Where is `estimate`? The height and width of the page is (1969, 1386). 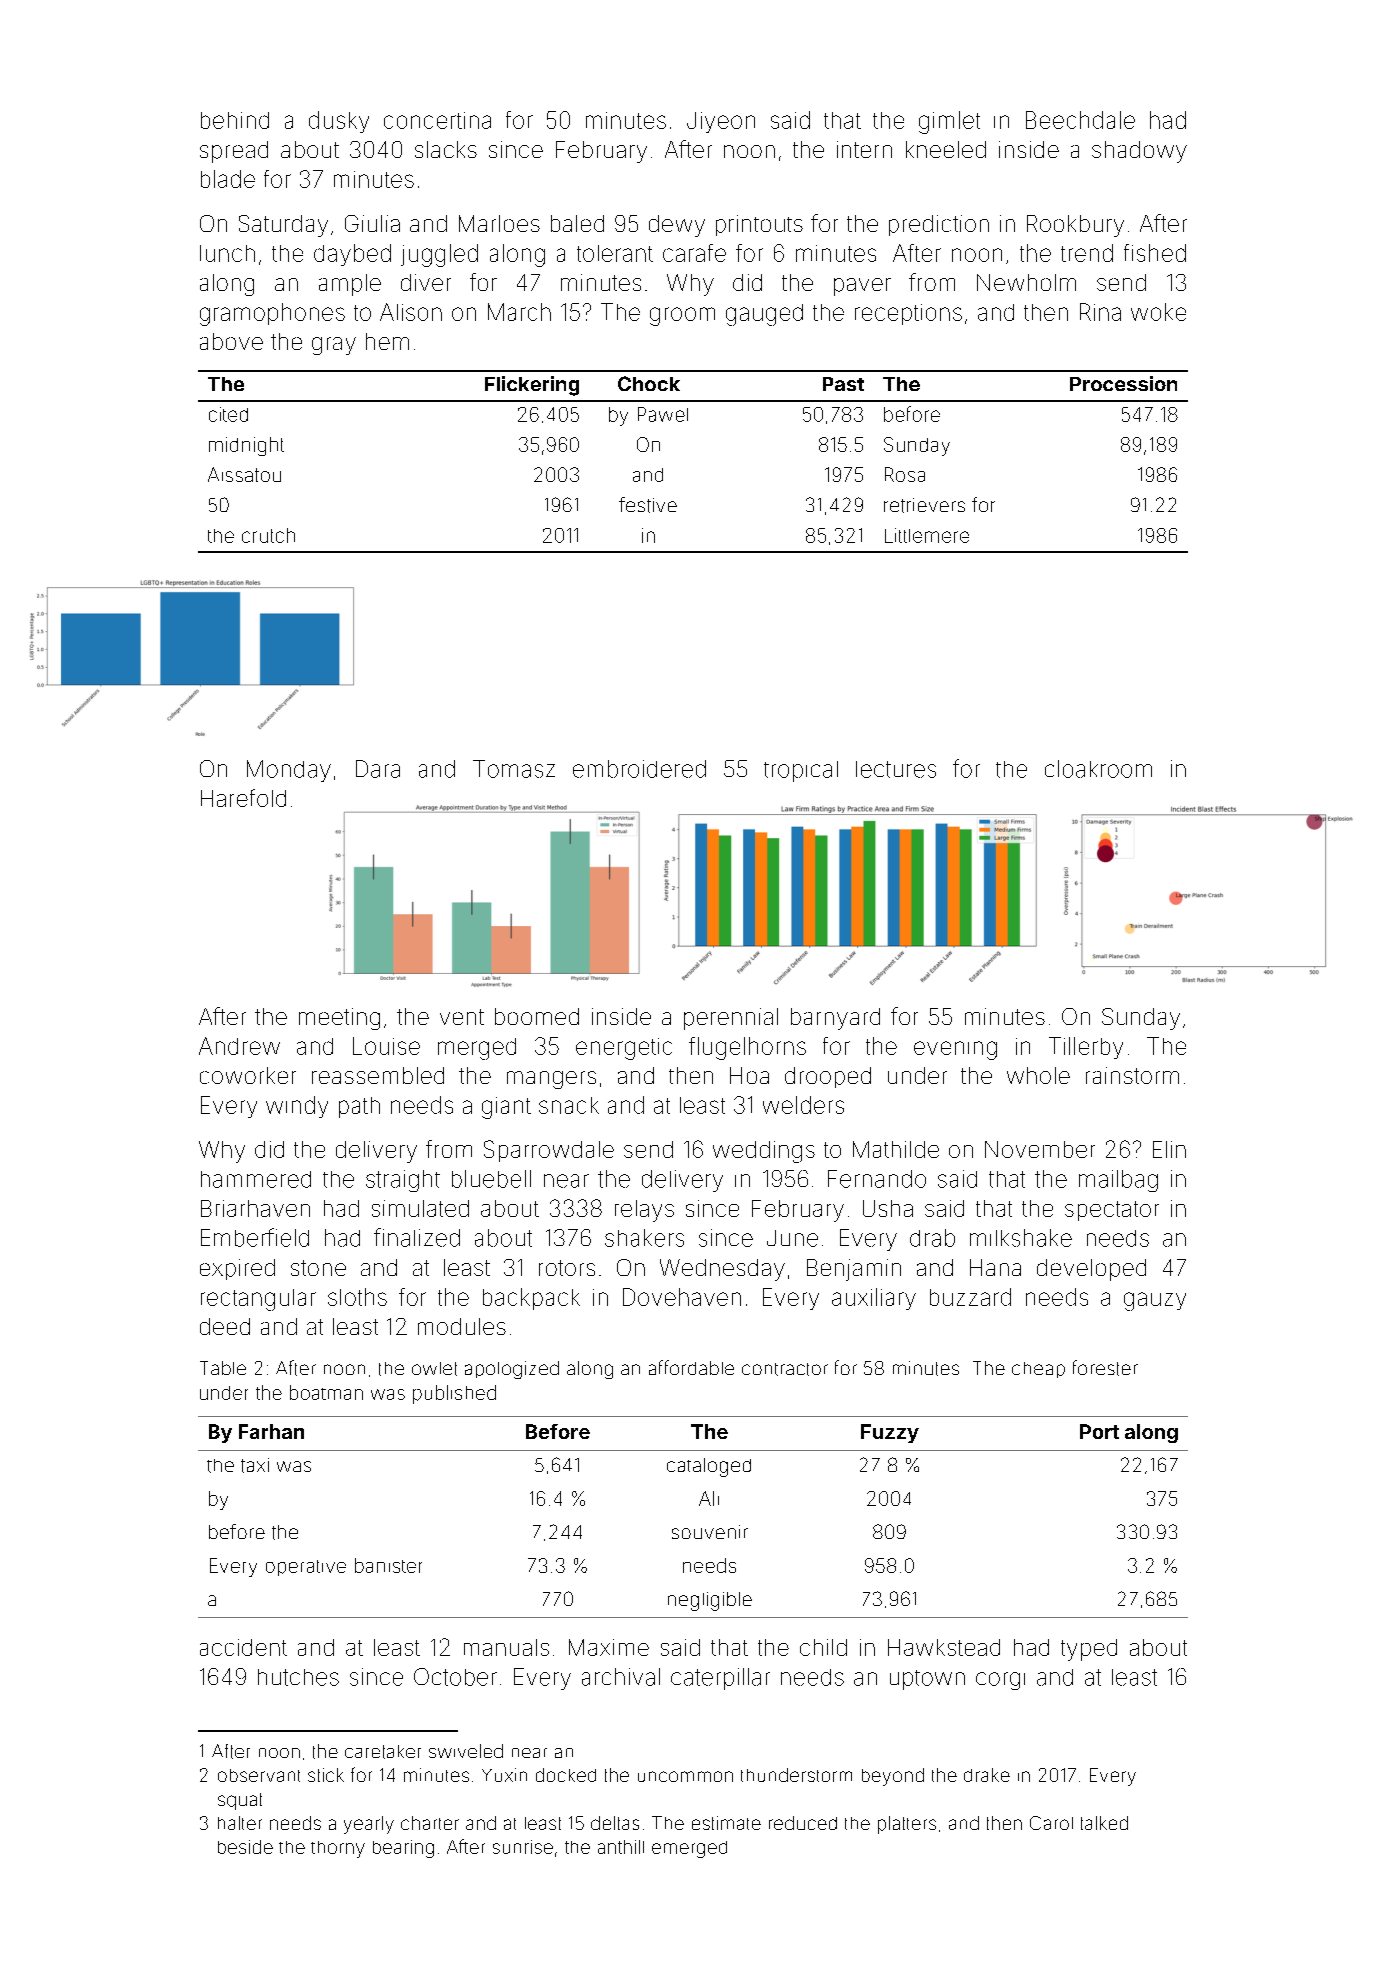 estimate is located at coordinates (726, 1823).
